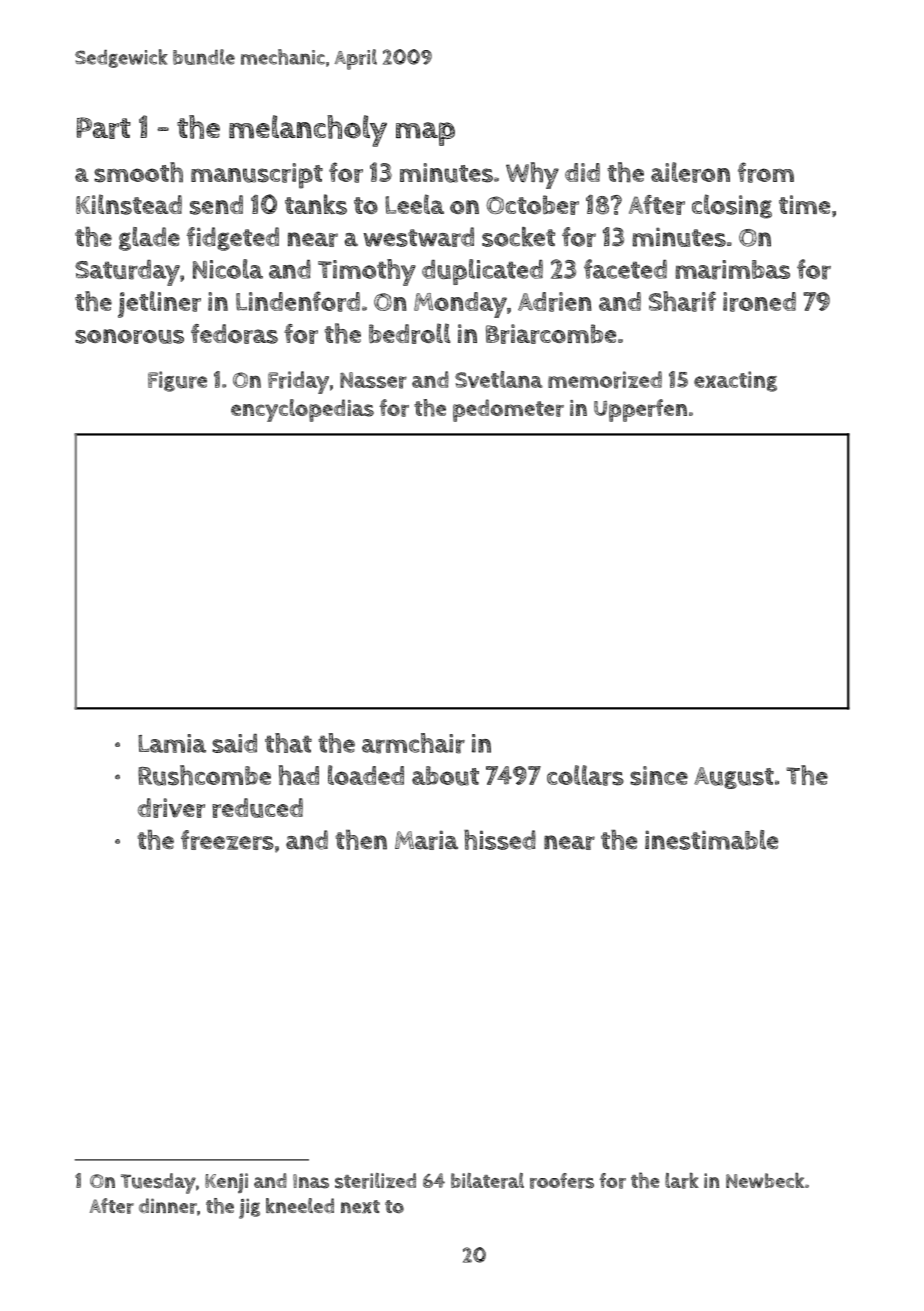 The height and width of the image is (1311, 924). Describe the element at coordinates (425, 134) in the image. I see `map` at that location.
